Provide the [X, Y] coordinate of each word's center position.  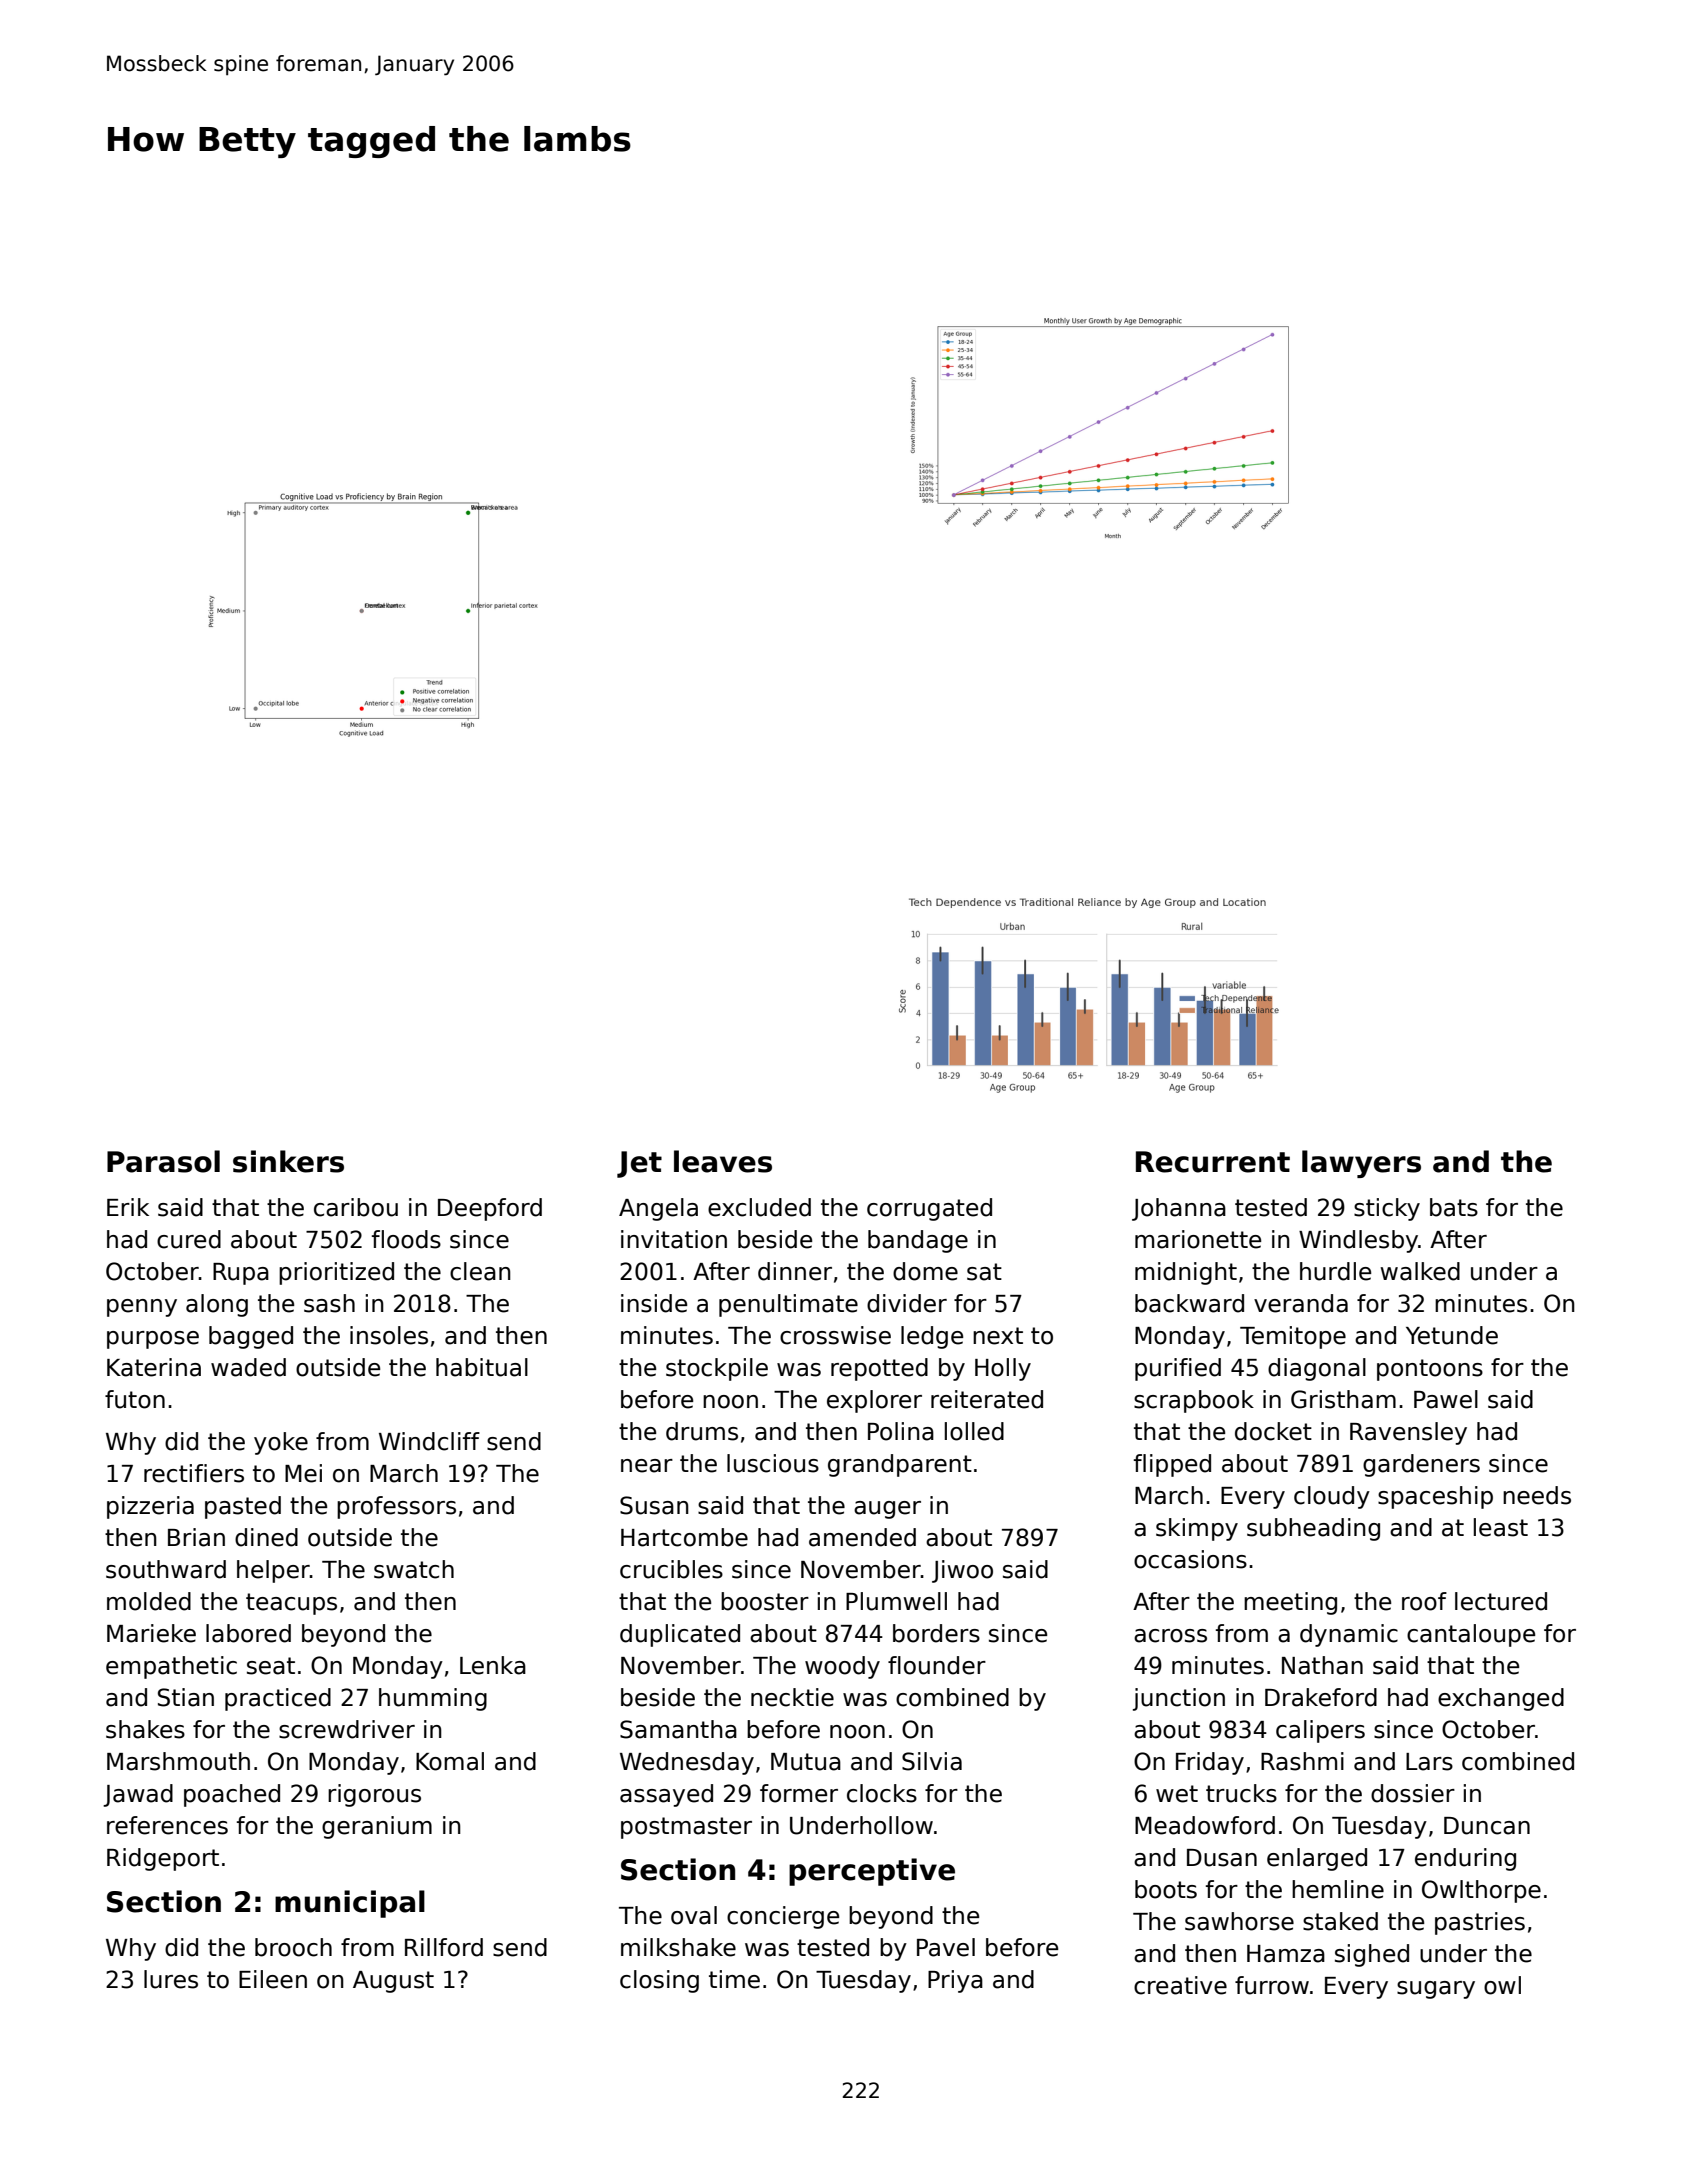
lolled [974, 1431]
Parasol [163, 1161]
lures [171, 1979]
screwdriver [347, 1729]
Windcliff [429, 1441]
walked [1420, 1271]
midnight [1186, 1273]
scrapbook [1194, 1401]
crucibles [671, 1569]
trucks [1241, 1793]
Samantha [678, 1729]
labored [248, 1633]
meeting [1290, 1603]
